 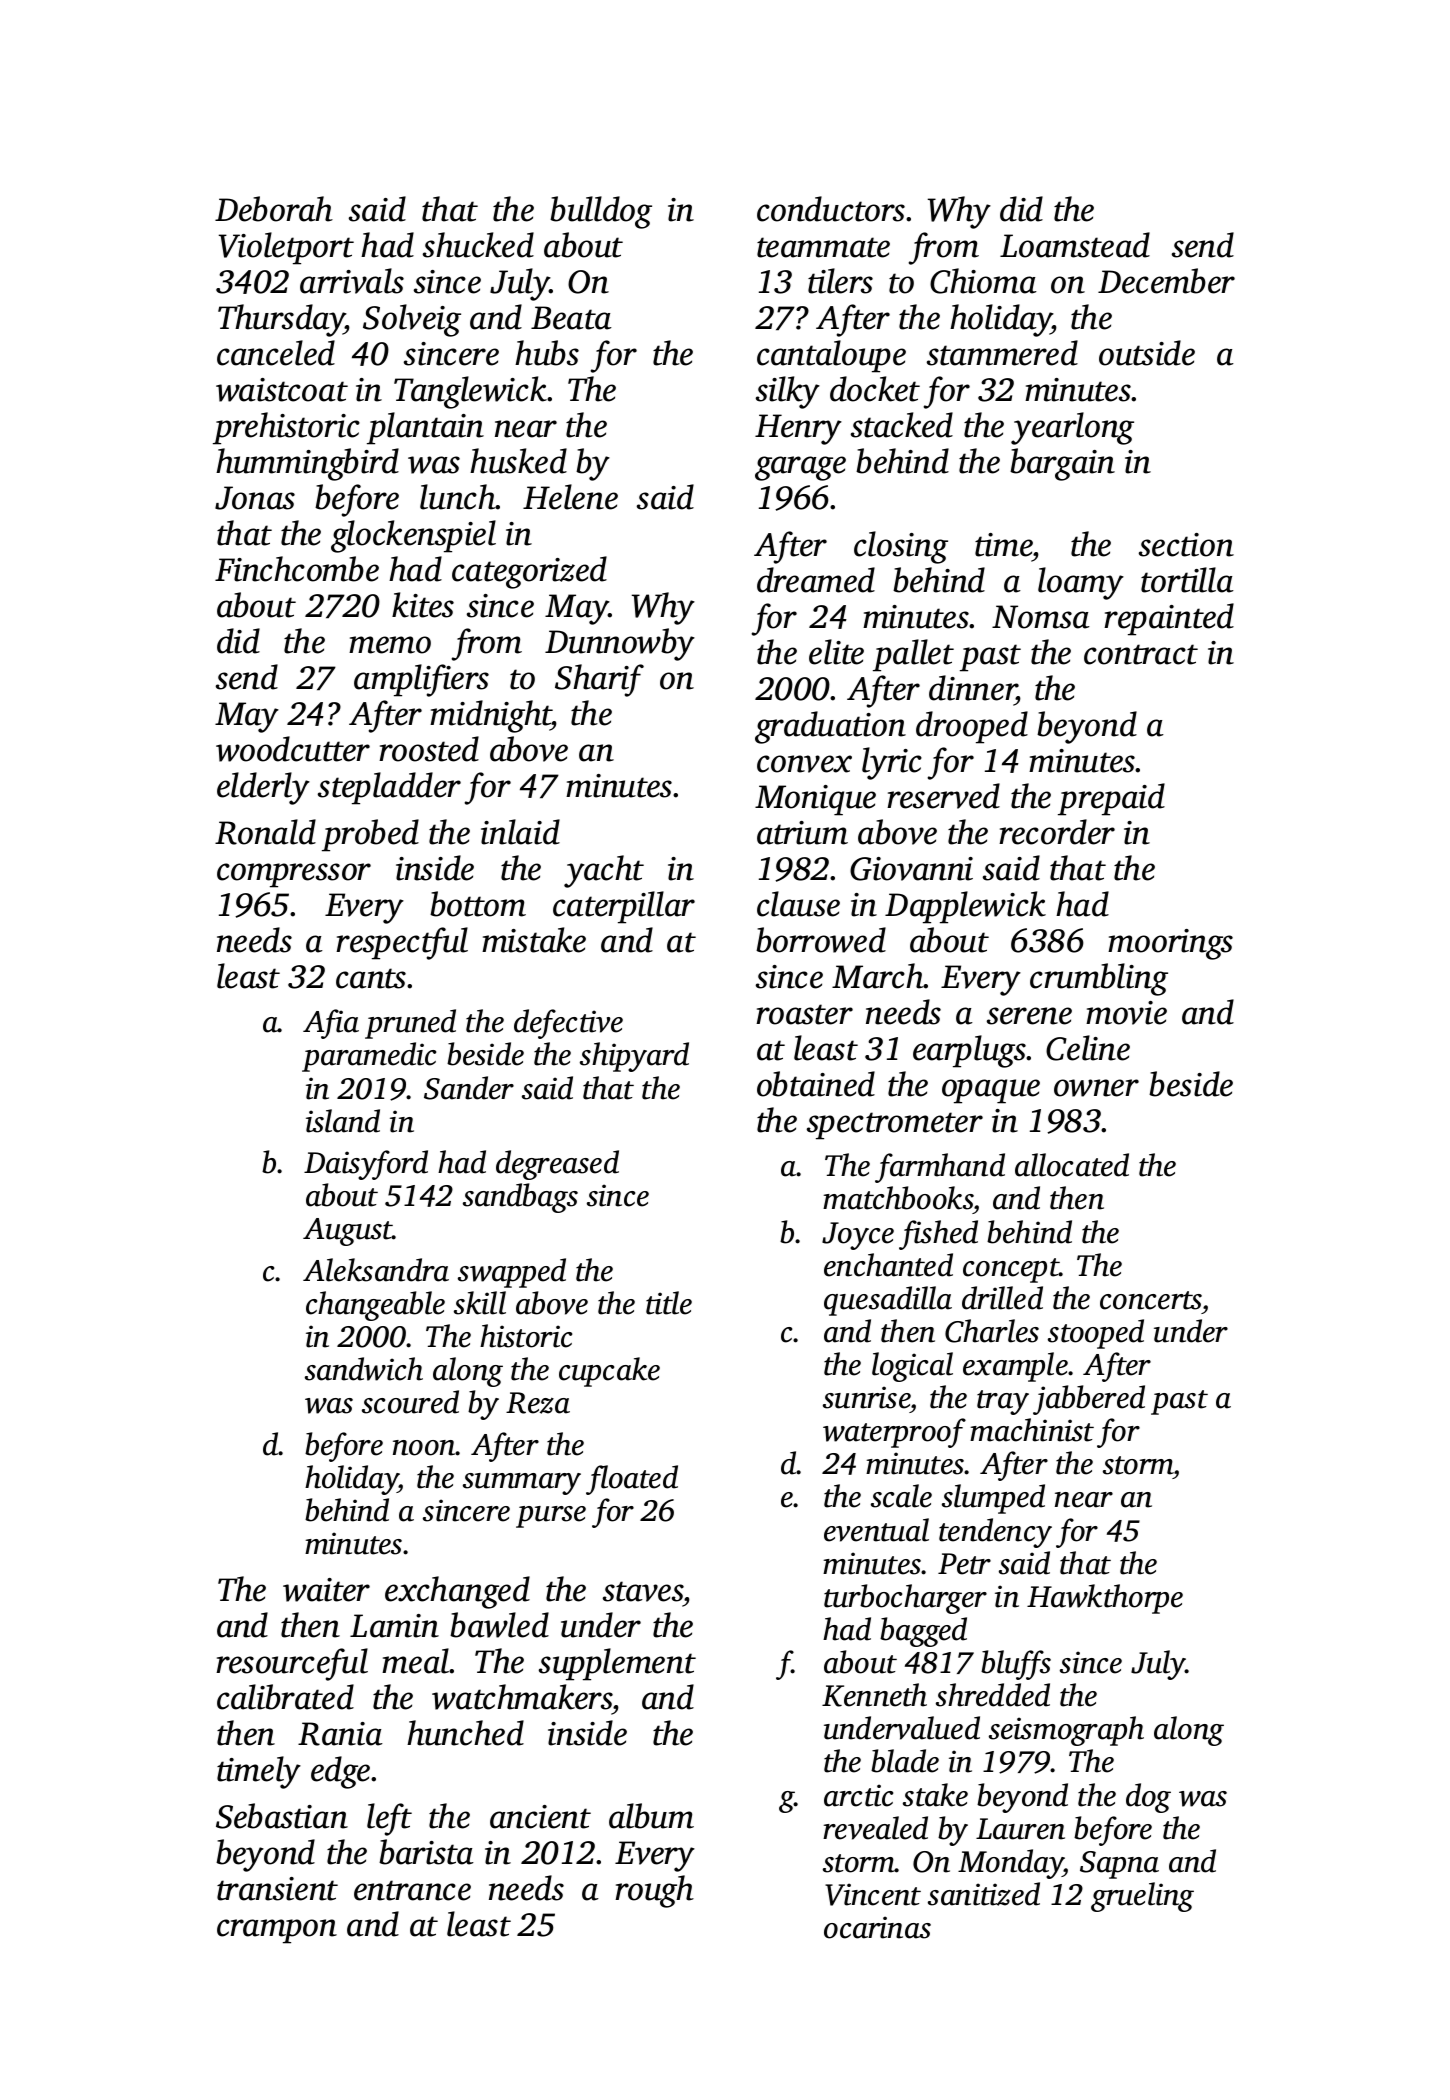 What do you see at coordinates (366, 1165) in the screenshot?
I see `Daisyford` at bounding box center [366, 1165].
